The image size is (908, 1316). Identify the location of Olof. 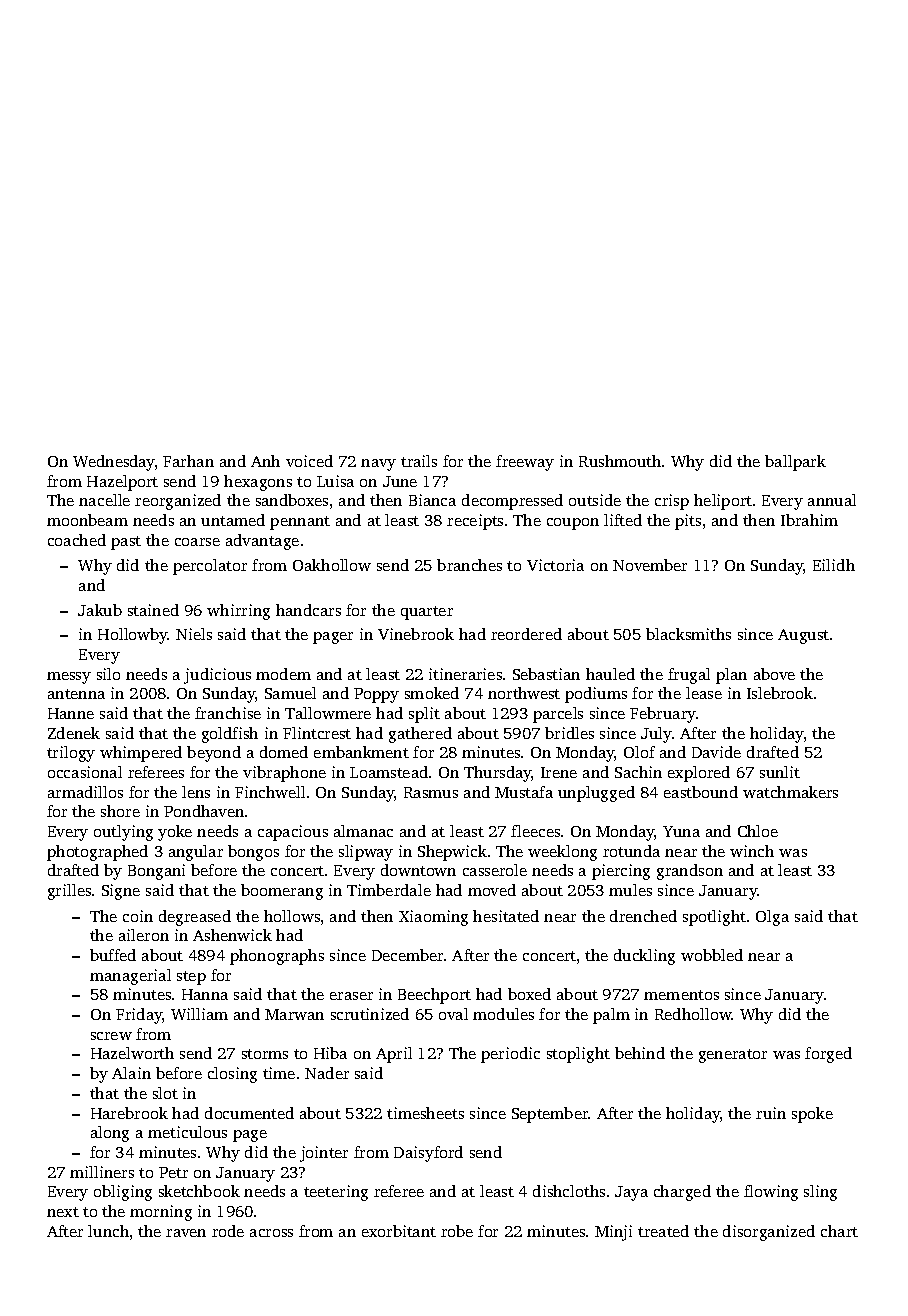
(639, 752).
